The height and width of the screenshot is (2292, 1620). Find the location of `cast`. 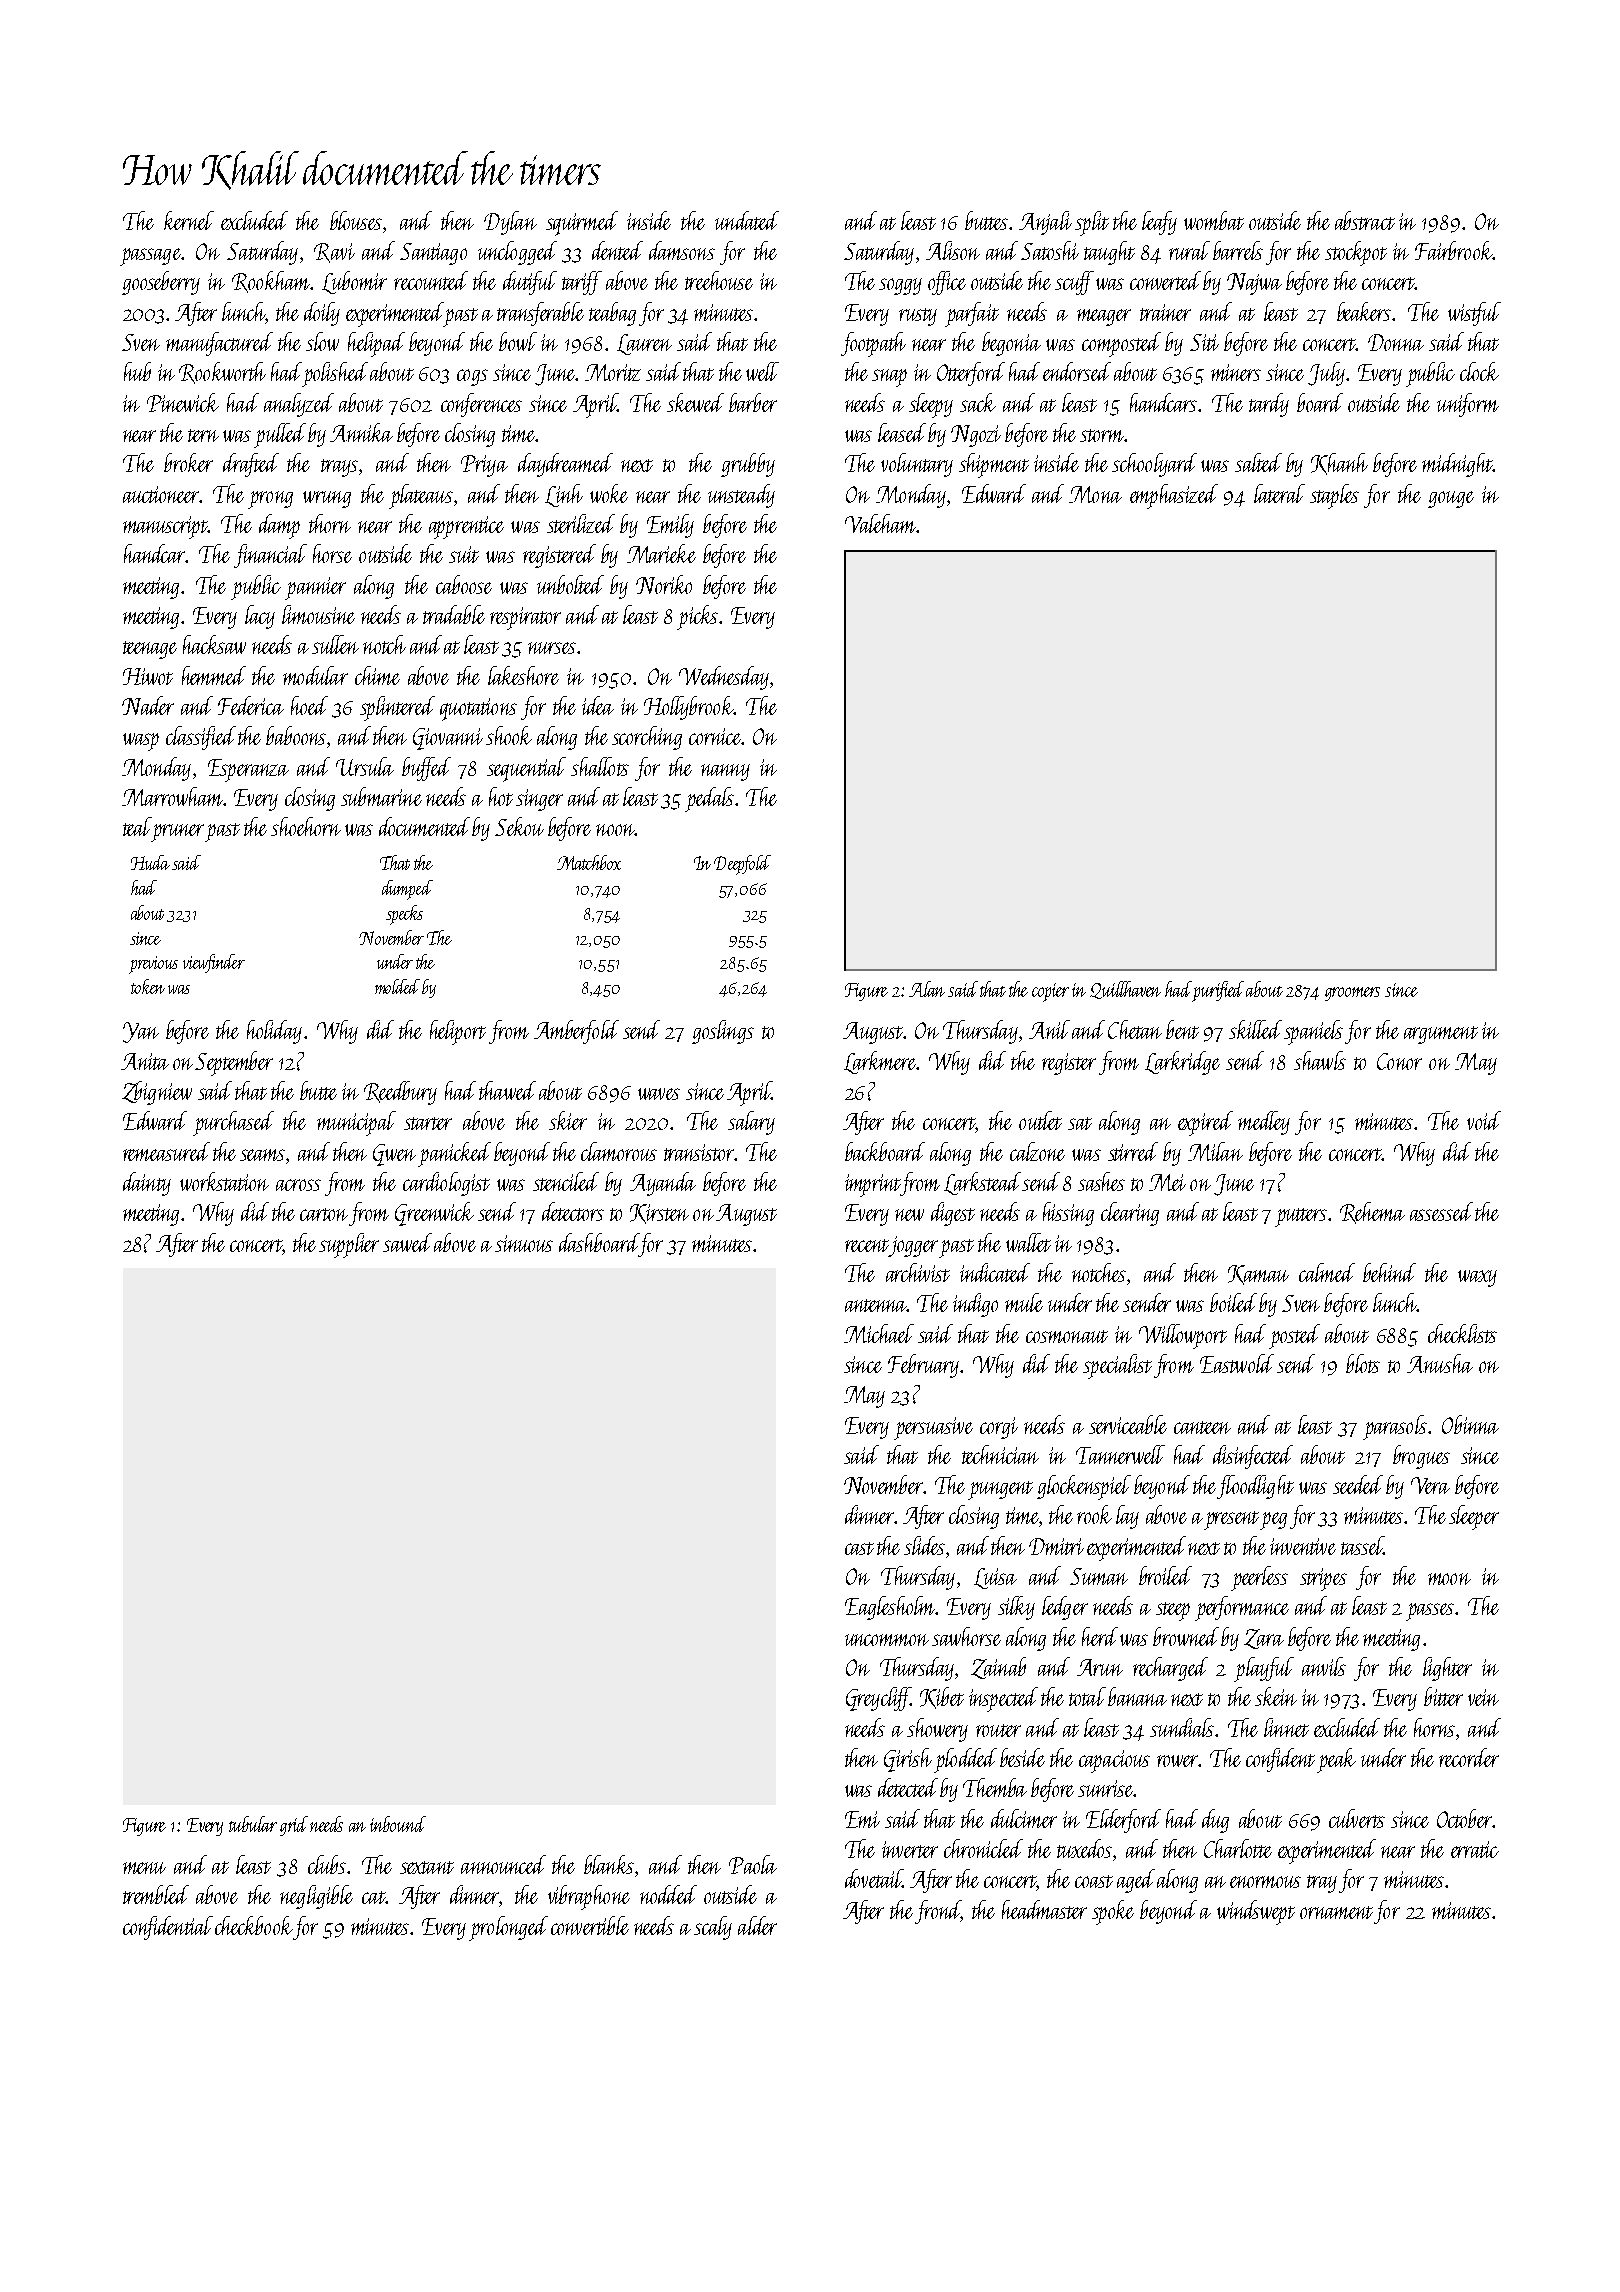

cast is located at coordinates (859, 1548).
